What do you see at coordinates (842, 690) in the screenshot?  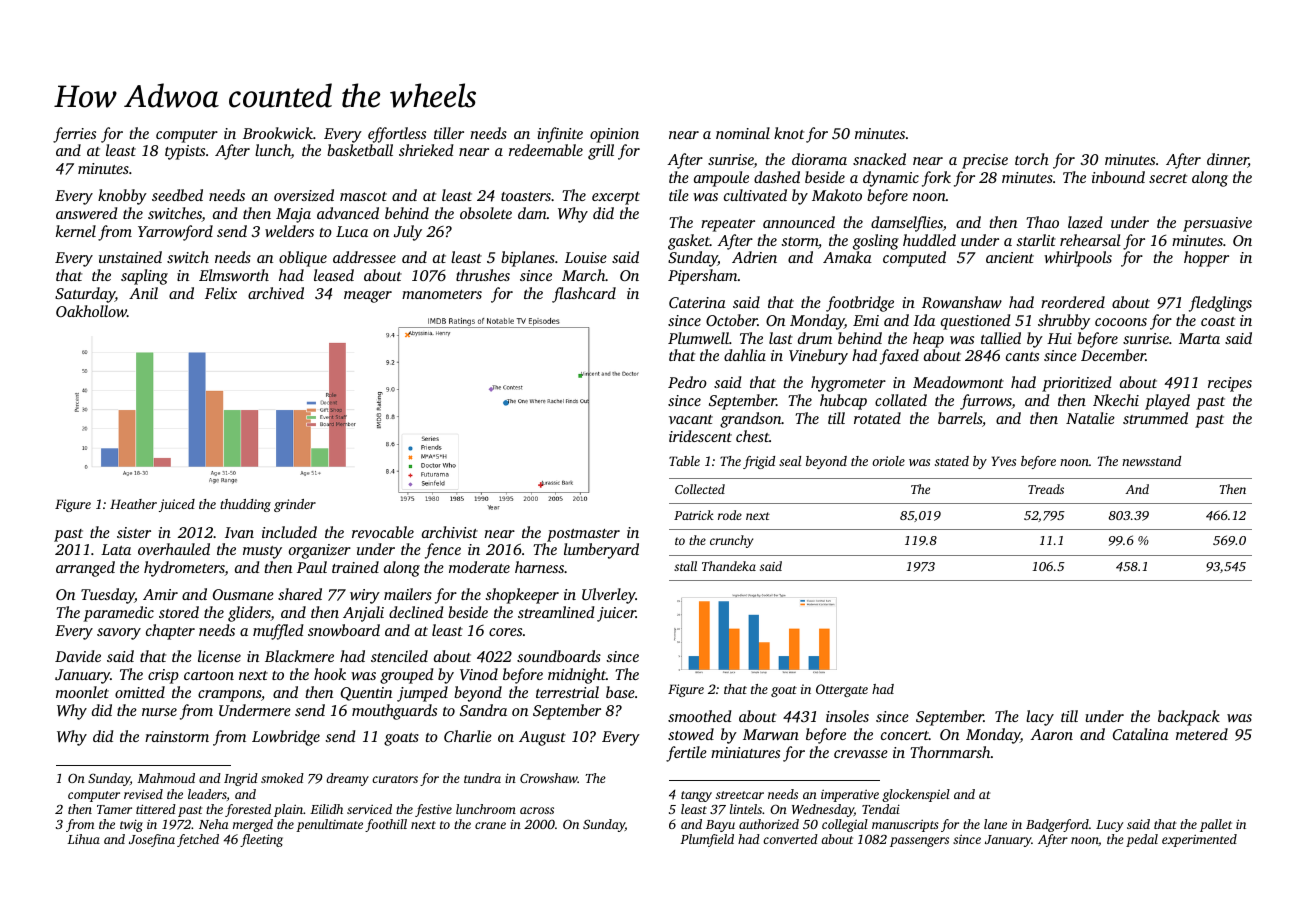 I see `Ottergate` at bounding box center [842, 690].
